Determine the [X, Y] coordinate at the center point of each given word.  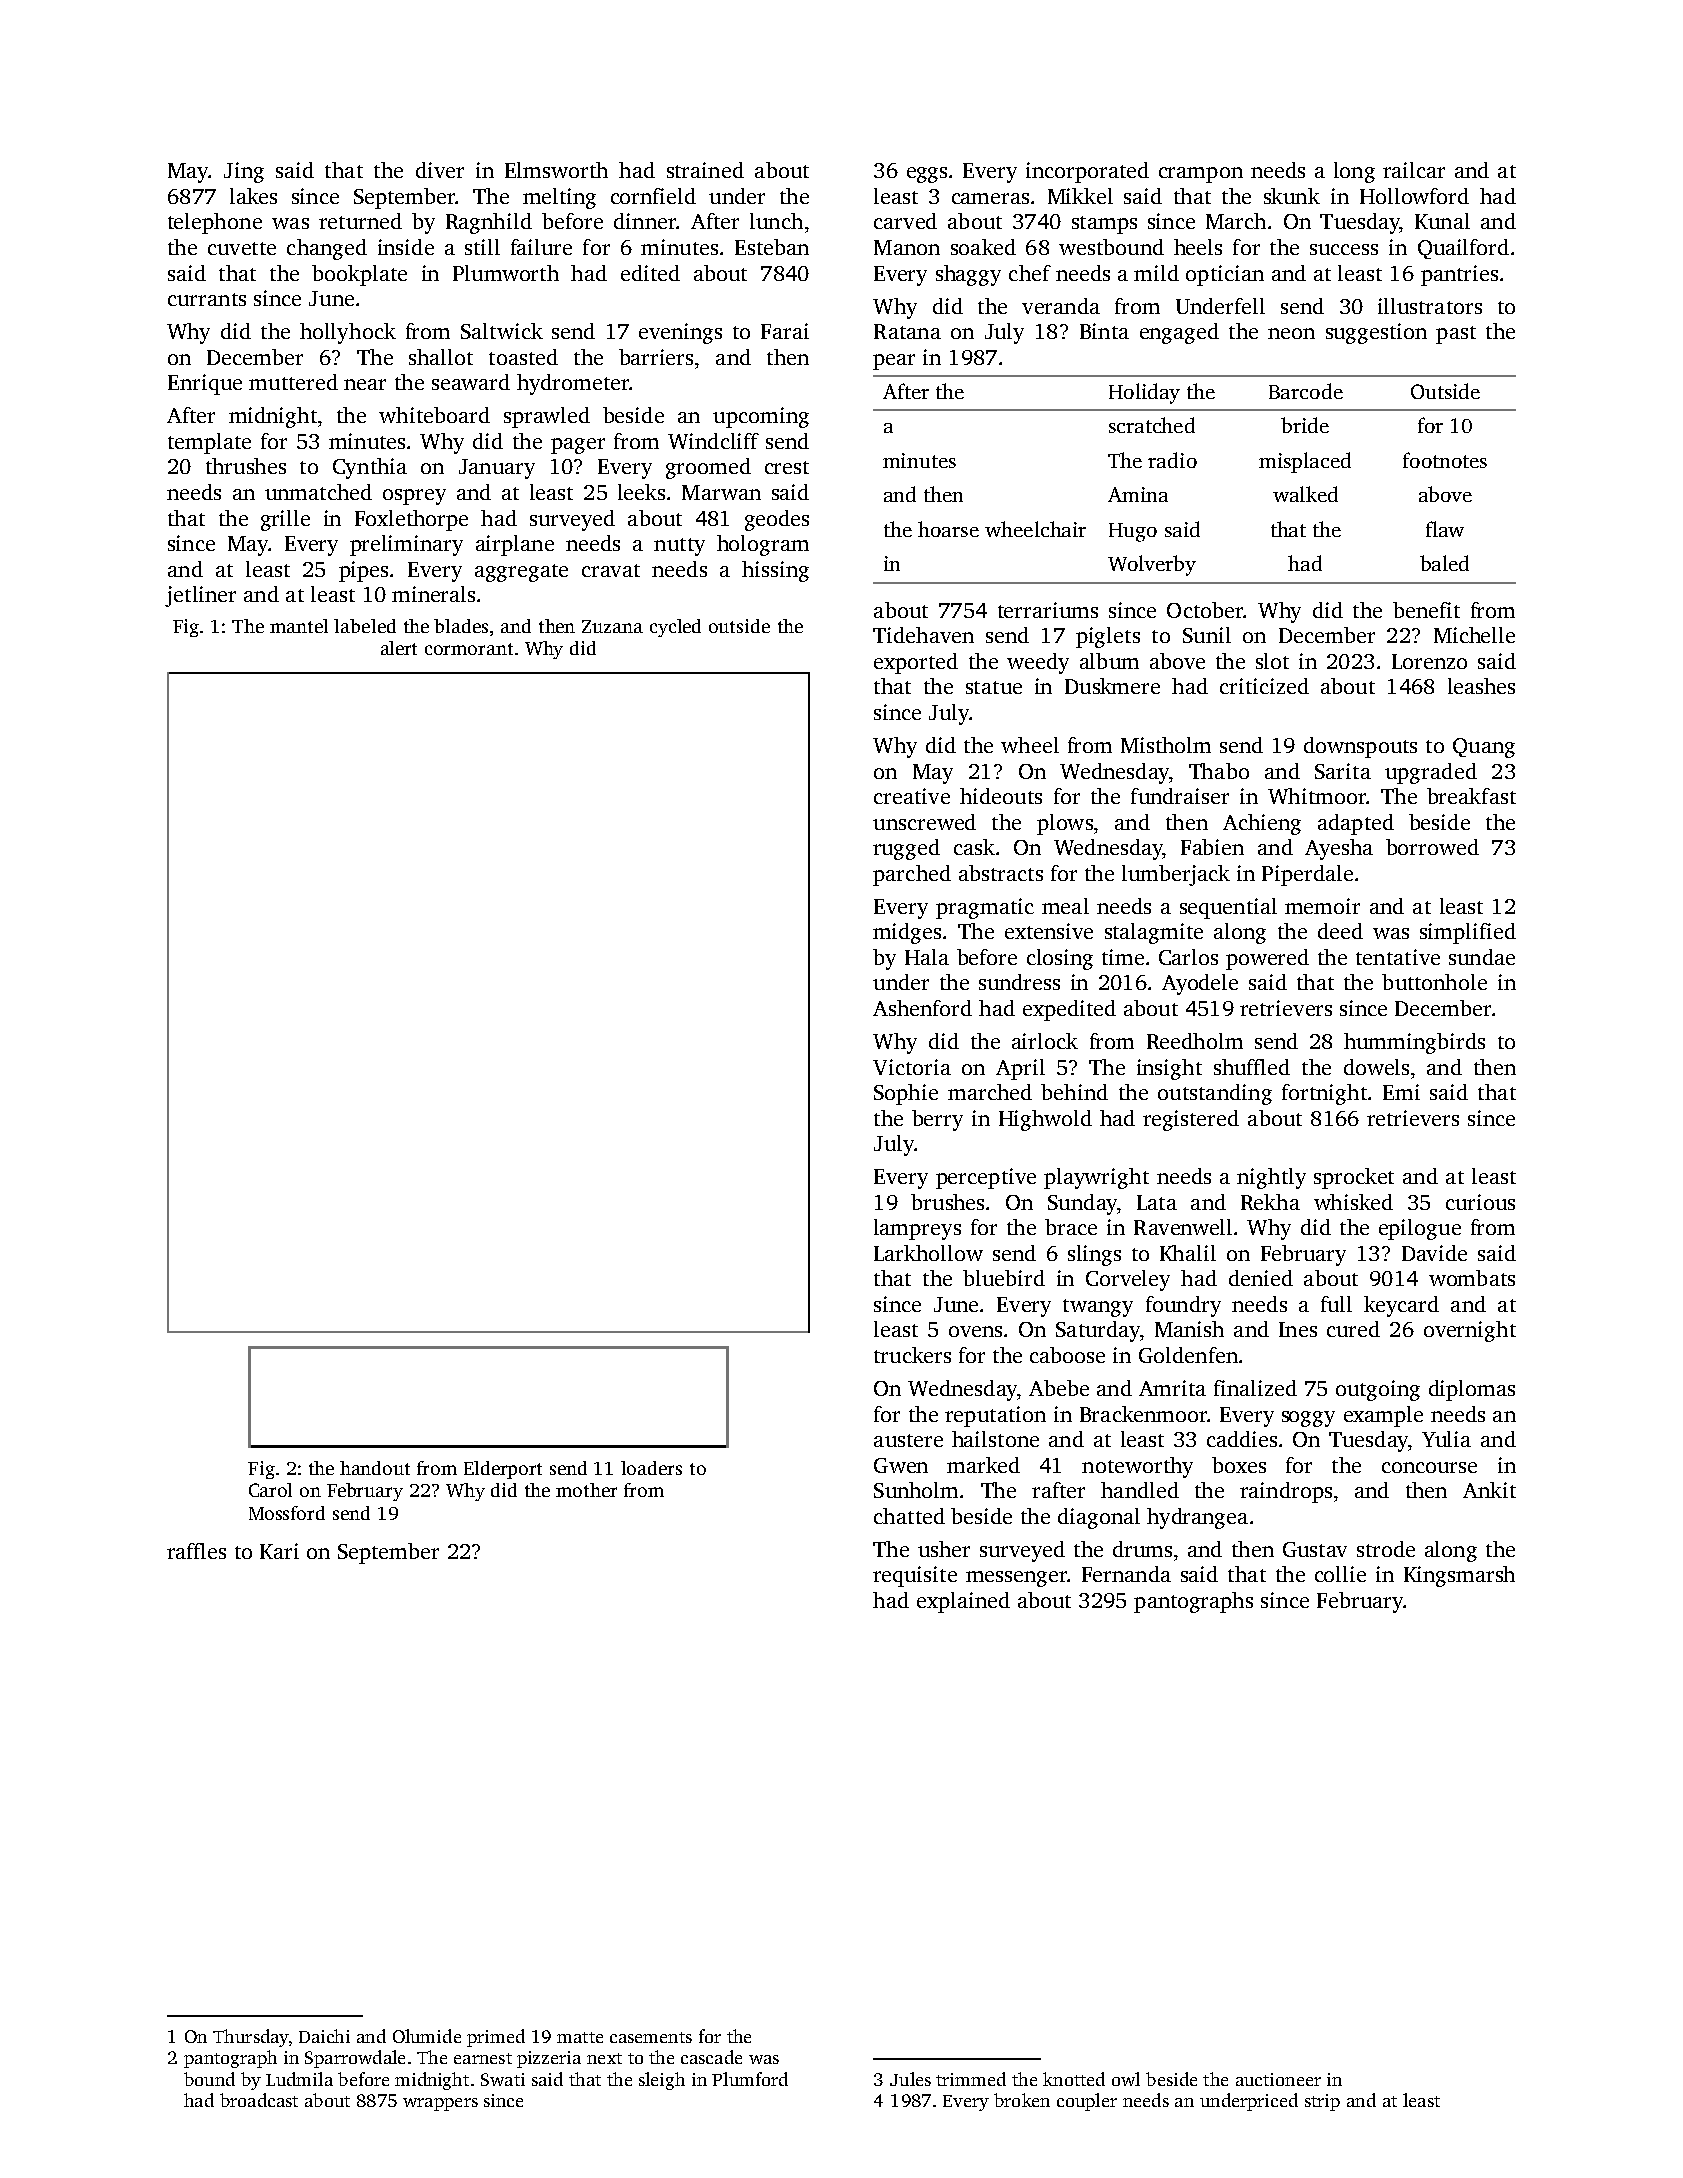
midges [907, 933]
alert [399, 648]
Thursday [250, 2038]
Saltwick [502, 331]
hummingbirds [1414, 1043]
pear [894, 362]
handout [375, 1468]
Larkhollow [928, 1253]
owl [1126, 2079]
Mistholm [1166, 745]
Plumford [750, 2079]
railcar [1414, 170]
